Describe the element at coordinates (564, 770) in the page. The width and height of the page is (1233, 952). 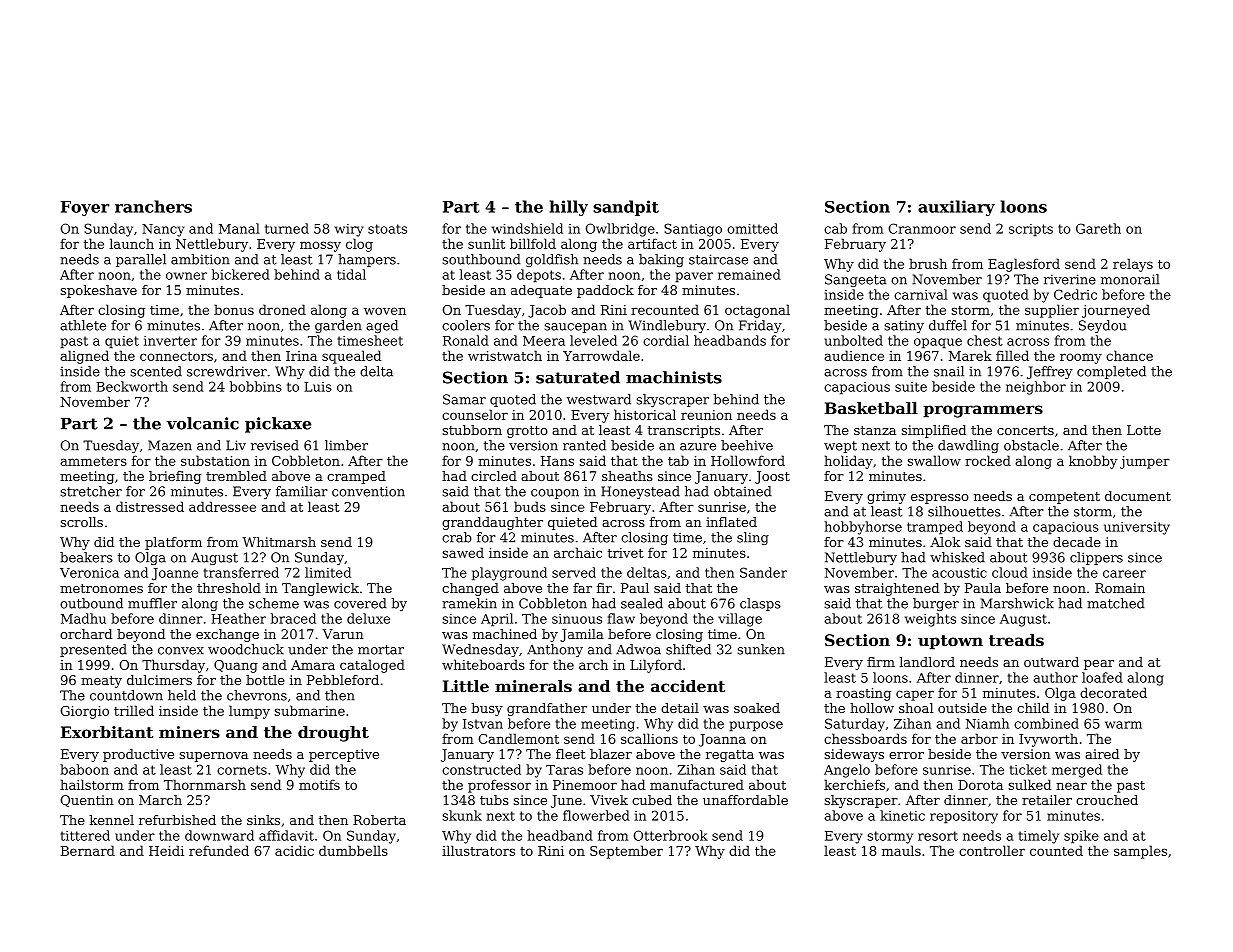
I see `Taras` at that location.
